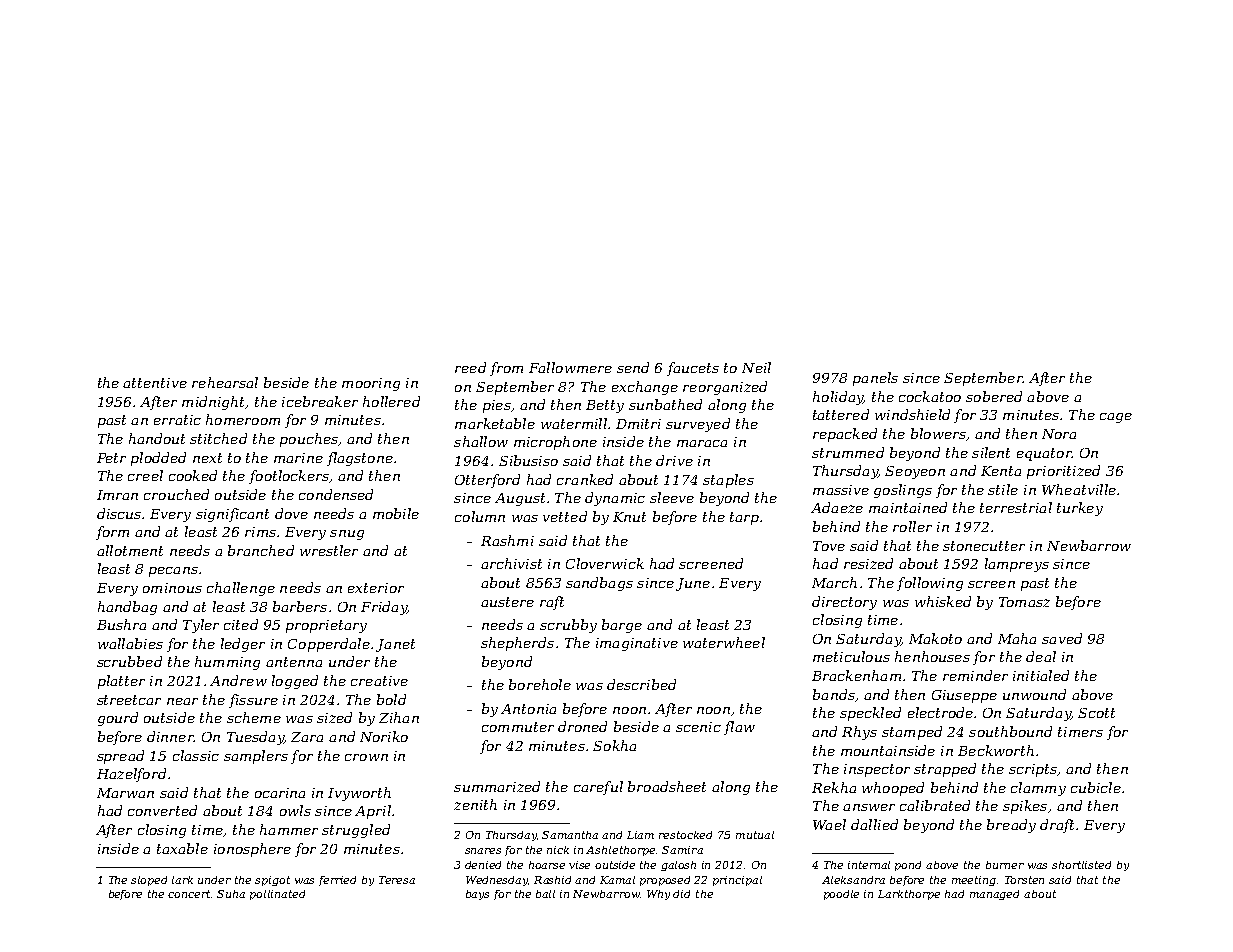  I want to click on careful, so click(598, 788).
